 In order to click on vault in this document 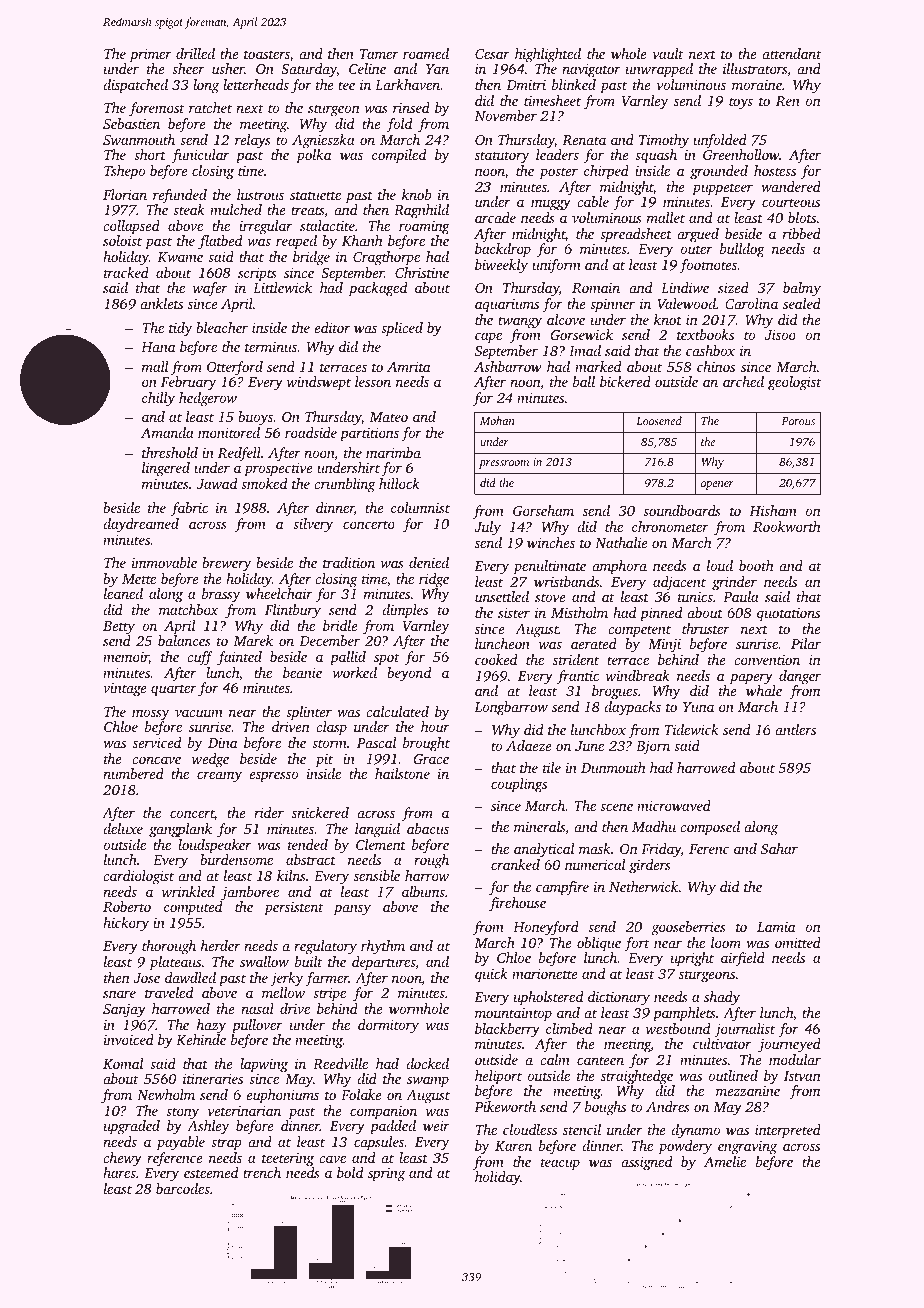, I will do `click(668, 53)`.
